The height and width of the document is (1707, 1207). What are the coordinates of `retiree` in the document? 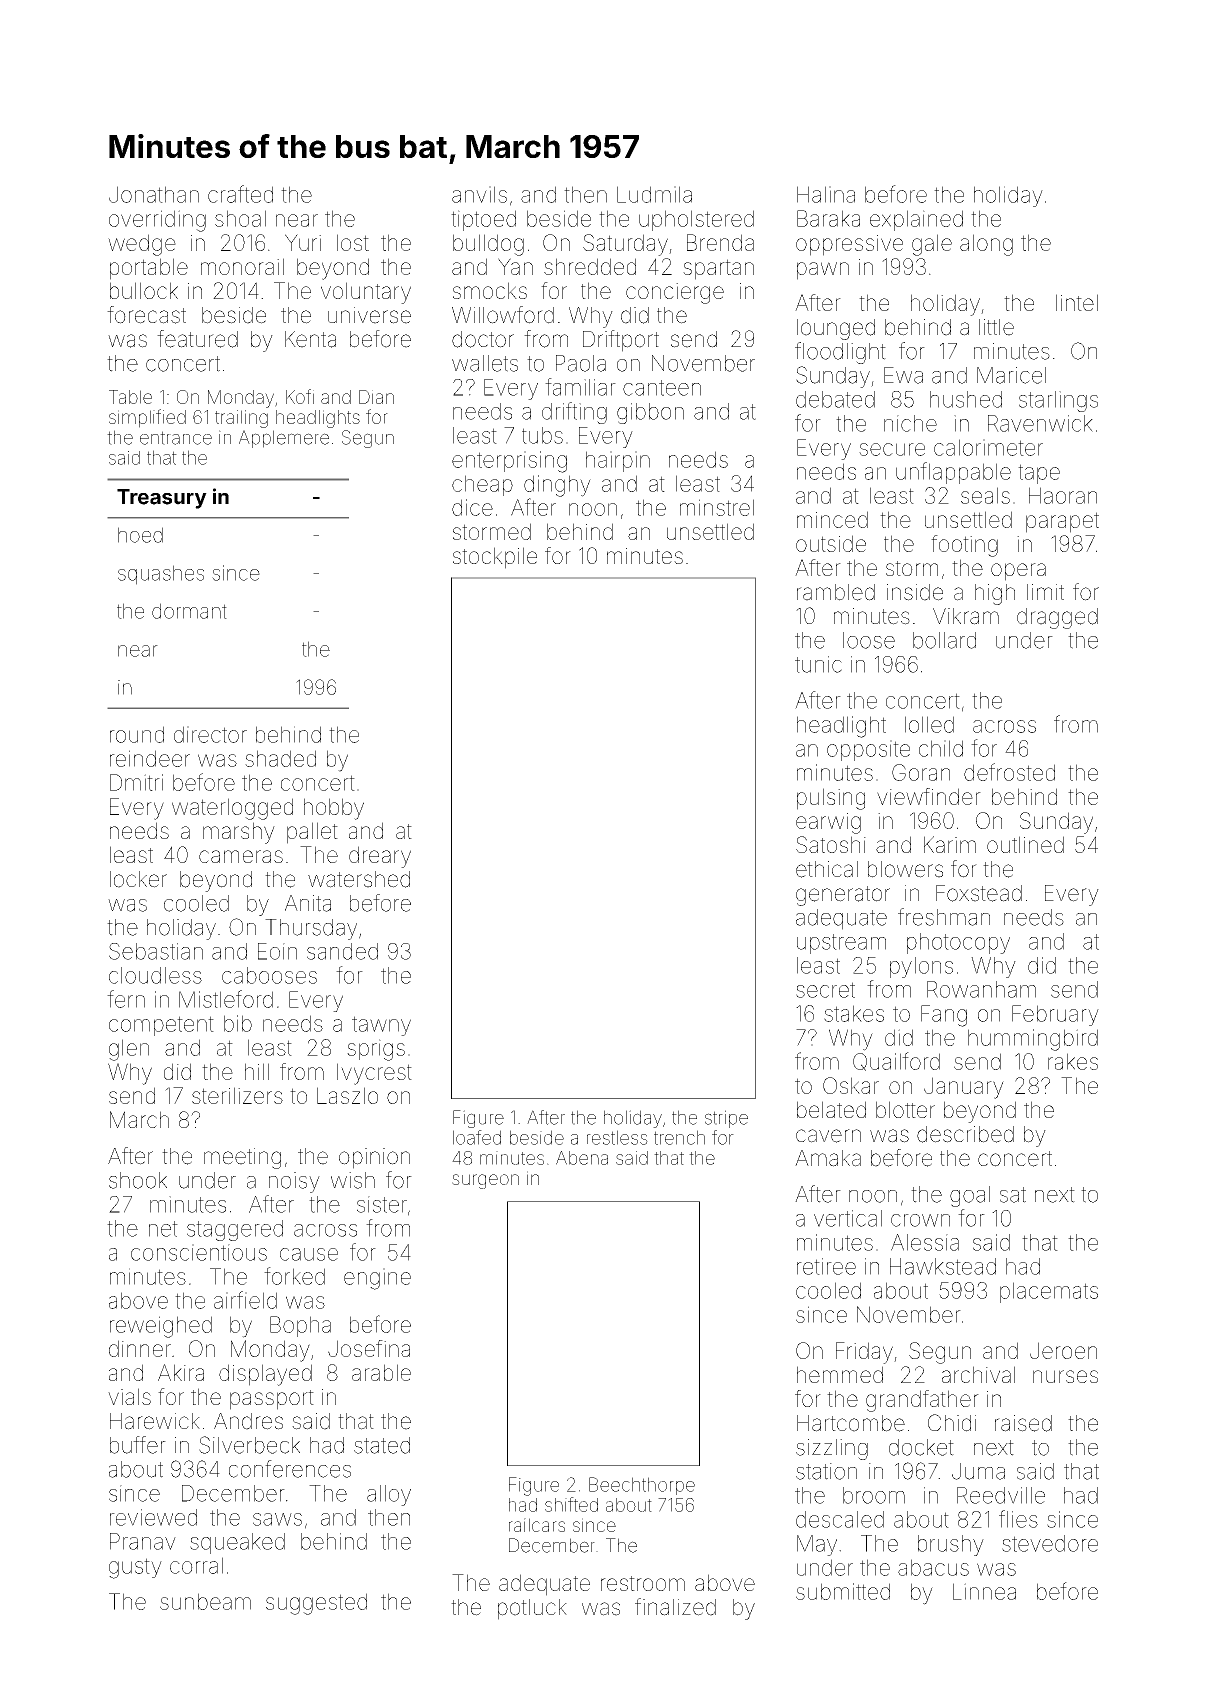 It's located at (826, 1266).
